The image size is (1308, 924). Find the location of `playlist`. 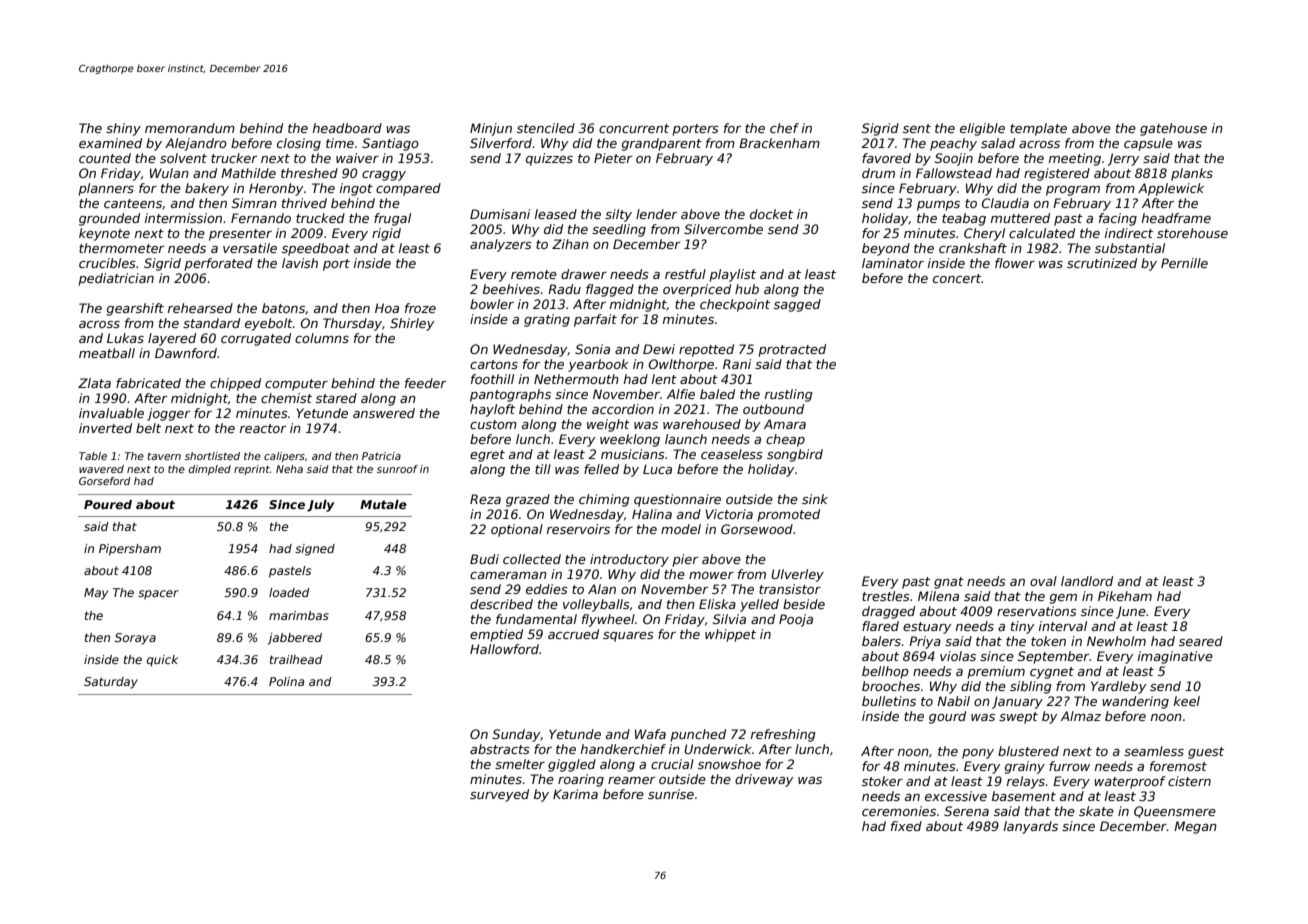

playlist is located at coordinates (732, 275).
